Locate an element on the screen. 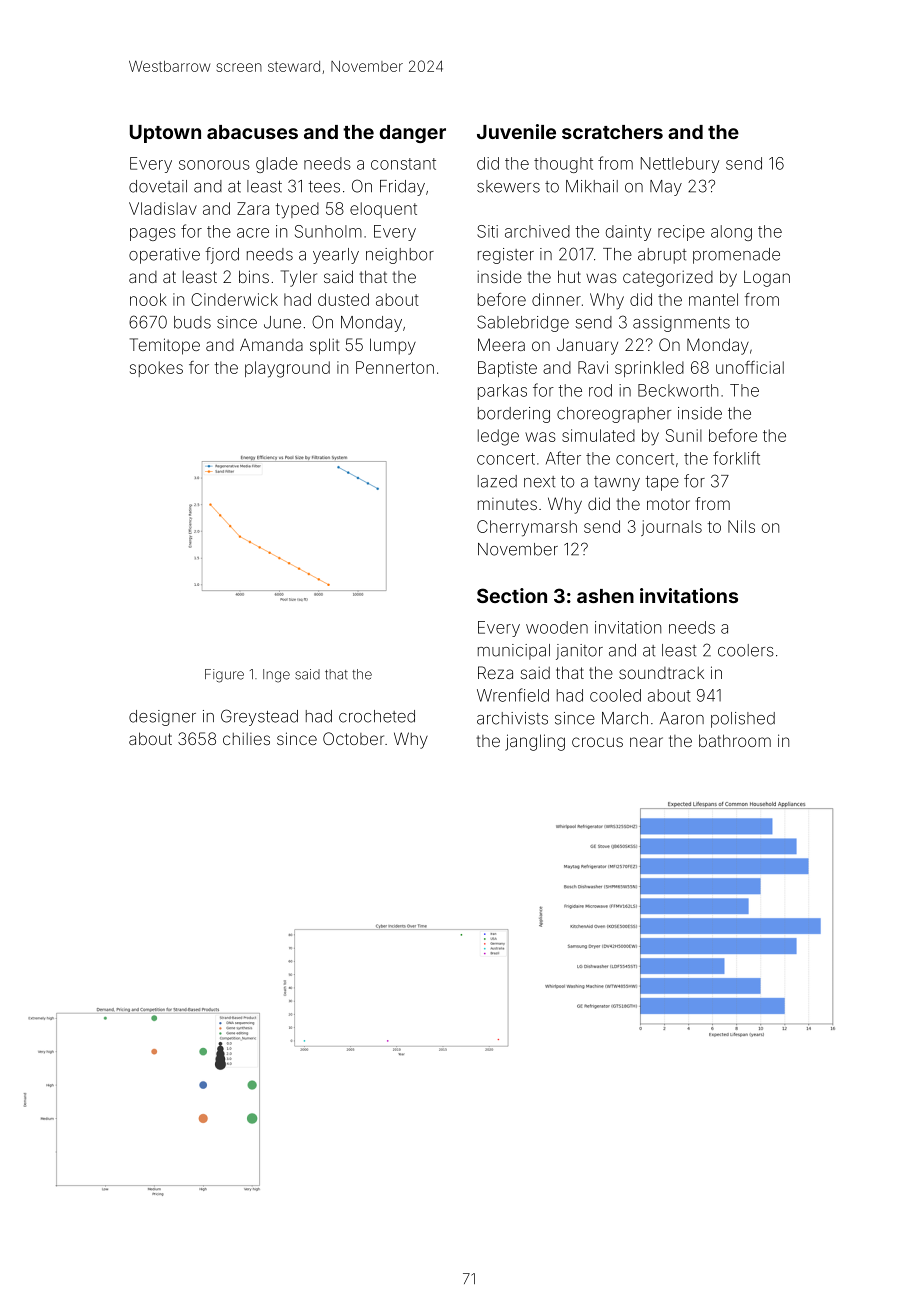  municipal is located at coordinates (514, 652).
